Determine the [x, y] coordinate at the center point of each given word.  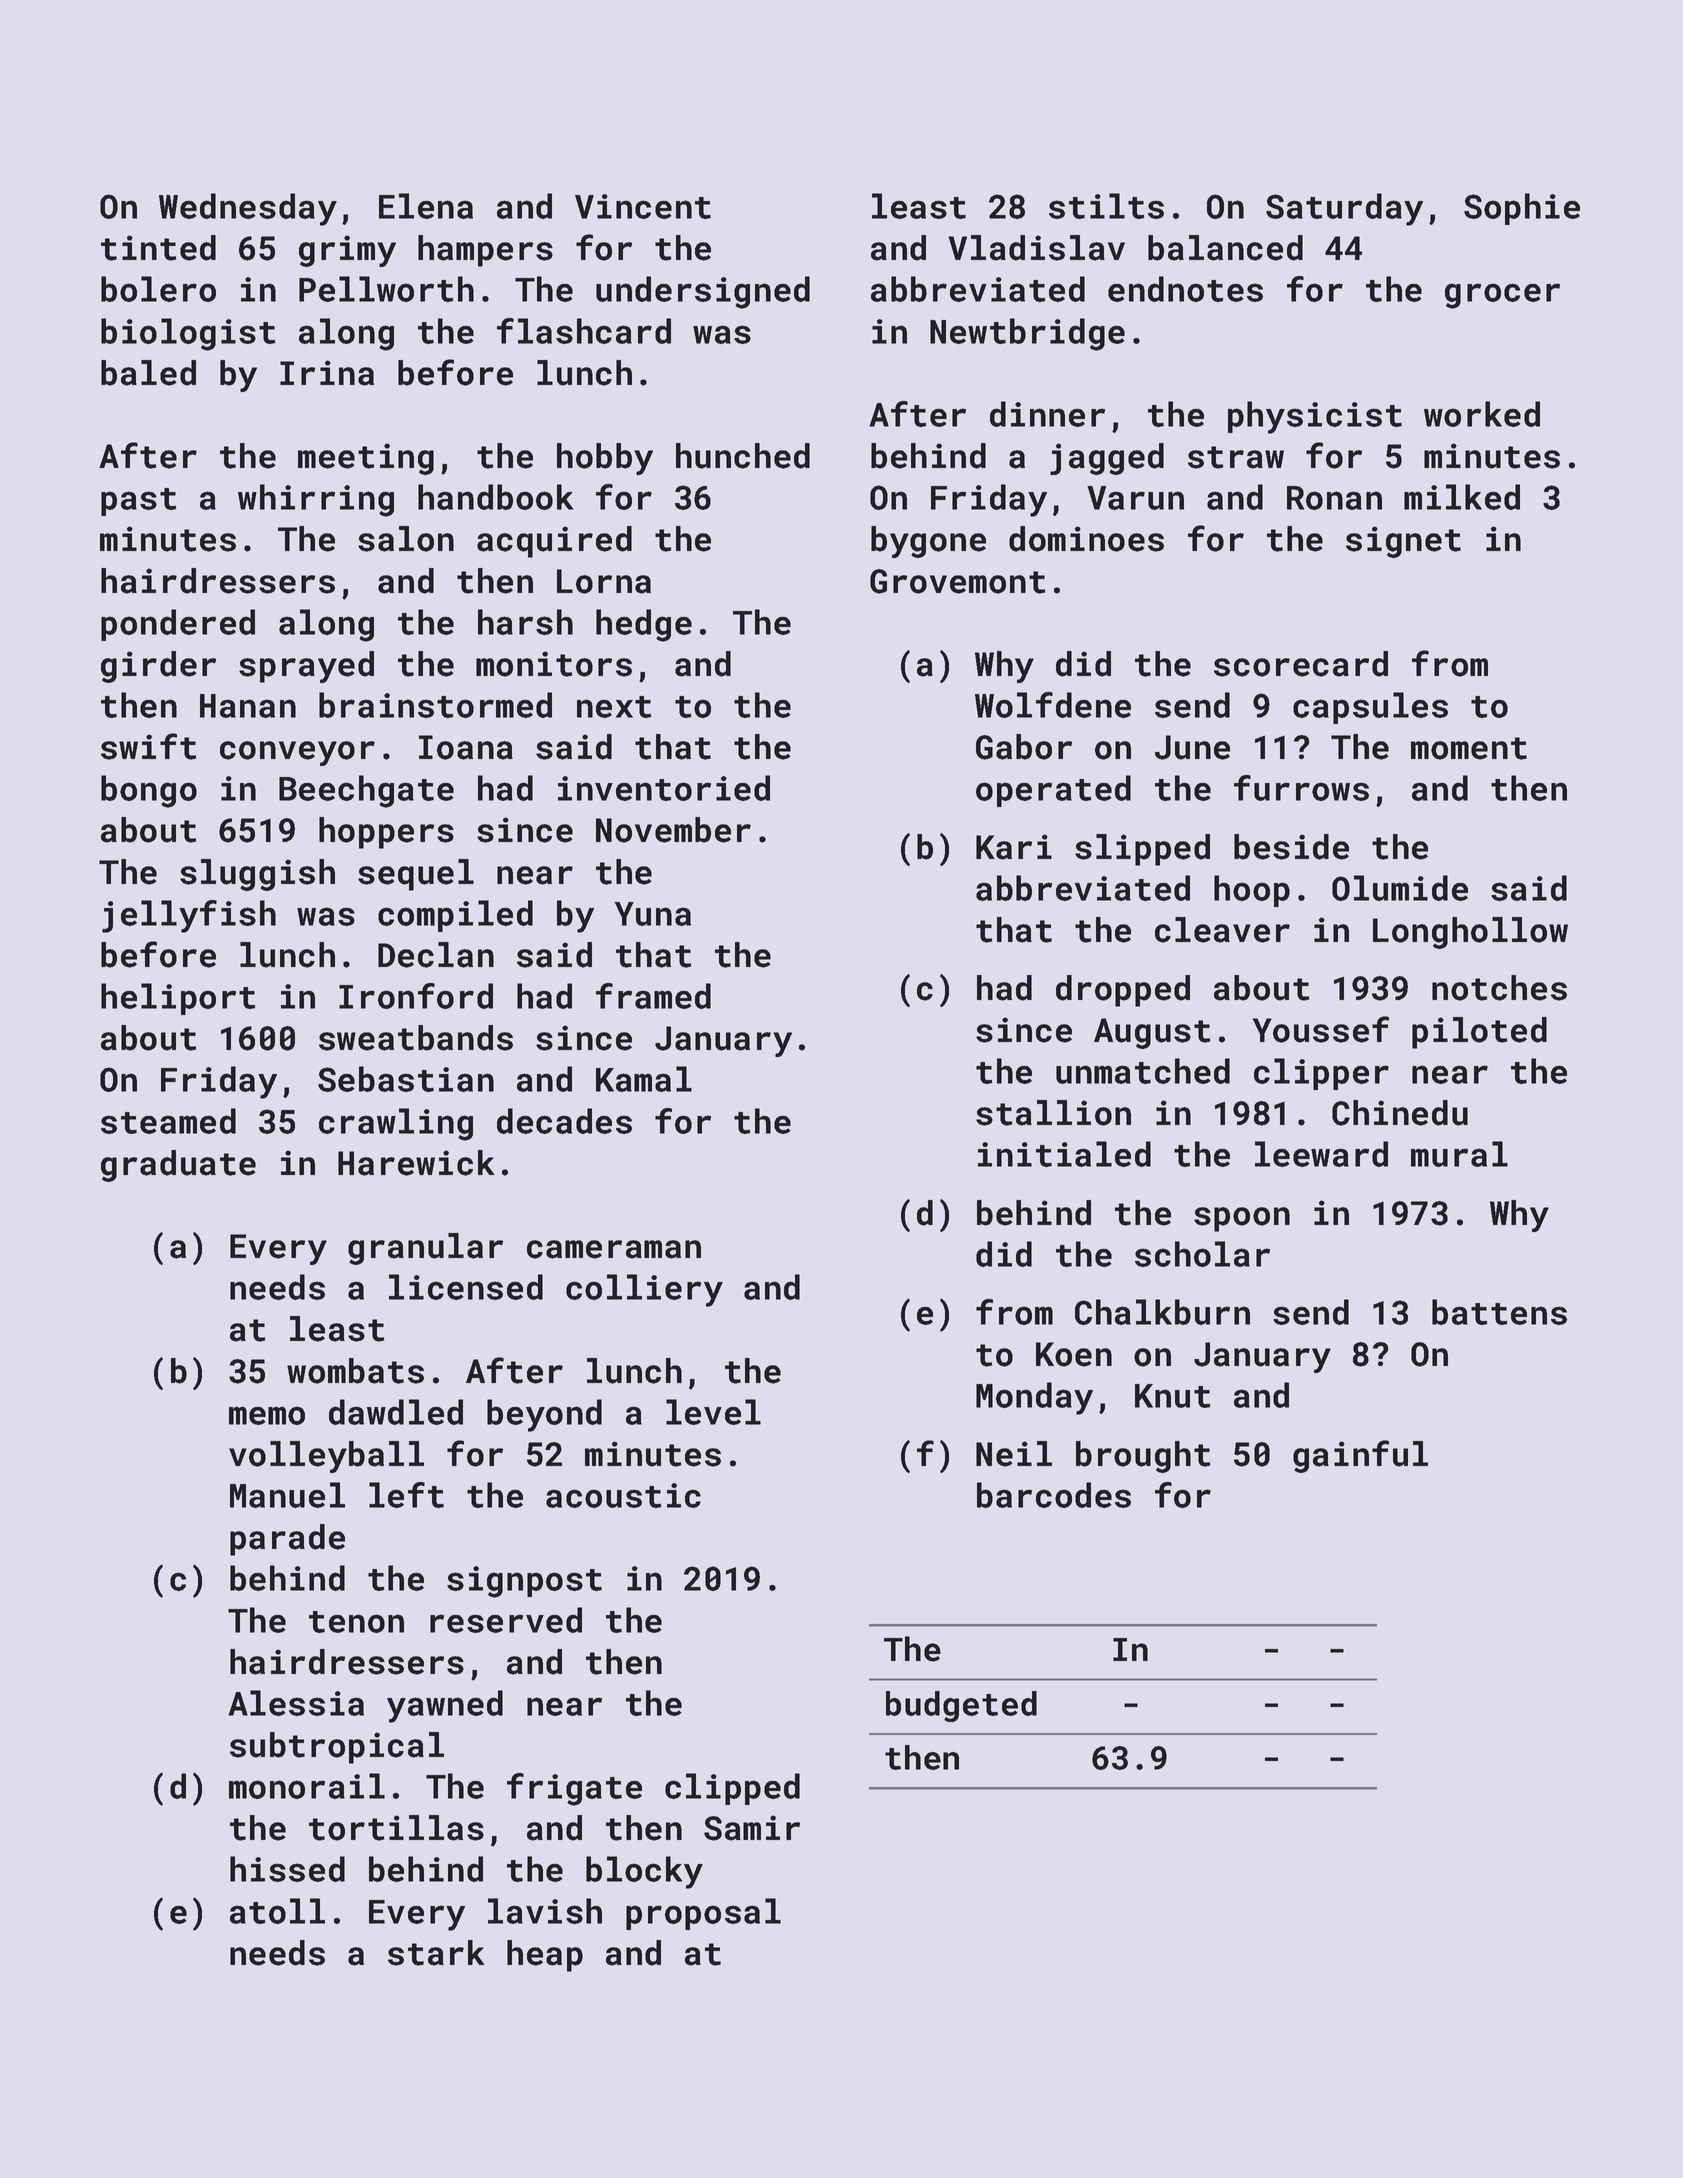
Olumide [1400, 888]
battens [1499, 1312]
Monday [1034, 1398]
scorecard [1301, 664]
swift [148, 746]
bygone [928, 542]
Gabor [1024, 747]
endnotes [1185, 289]
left [406, 1495]
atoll [277, 1911]
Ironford [416, 996]
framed [653, 996]
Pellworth [386, 289]
